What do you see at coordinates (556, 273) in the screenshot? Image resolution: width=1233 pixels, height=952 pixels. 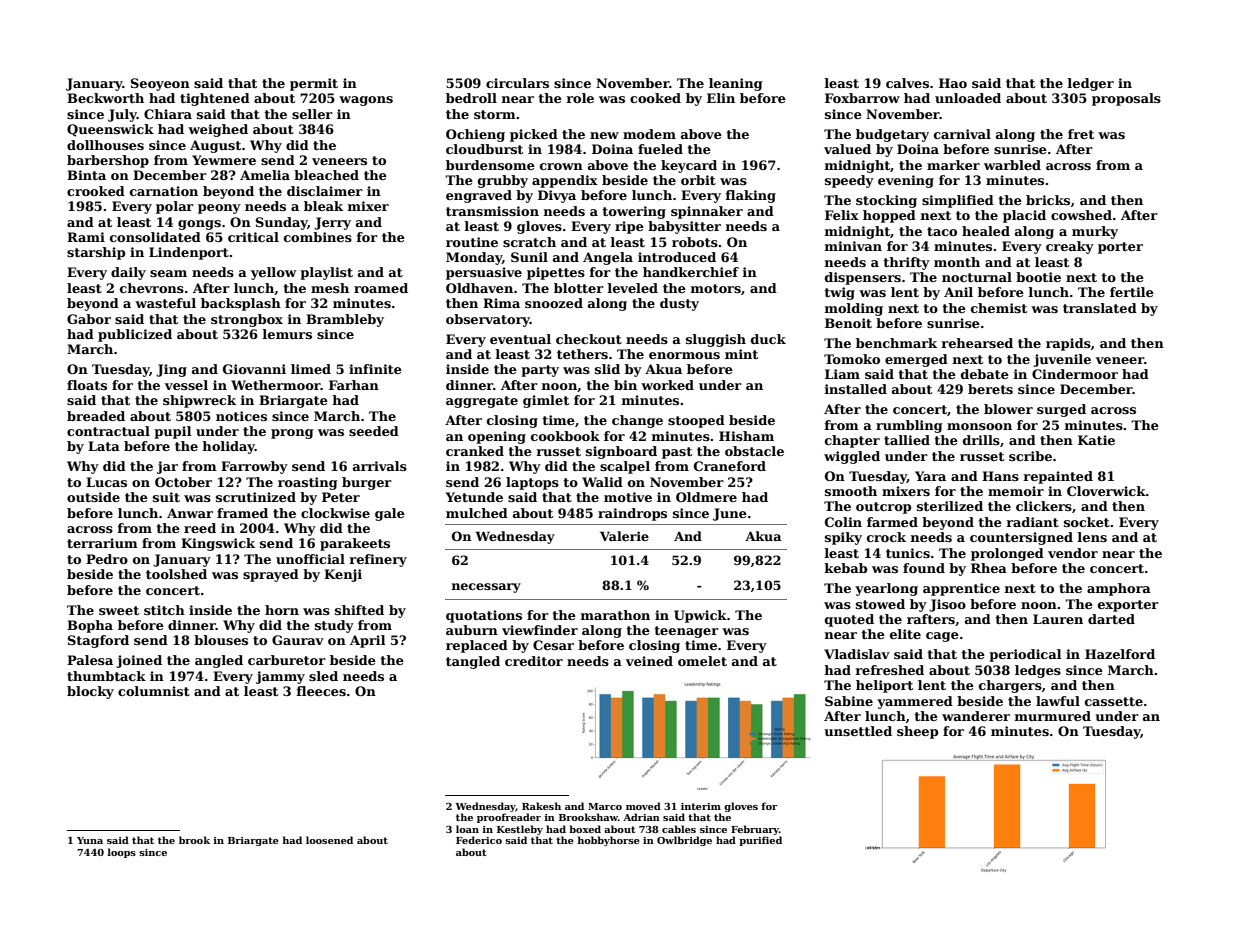 I see `pipettes` at bounding box center [556, 273].
